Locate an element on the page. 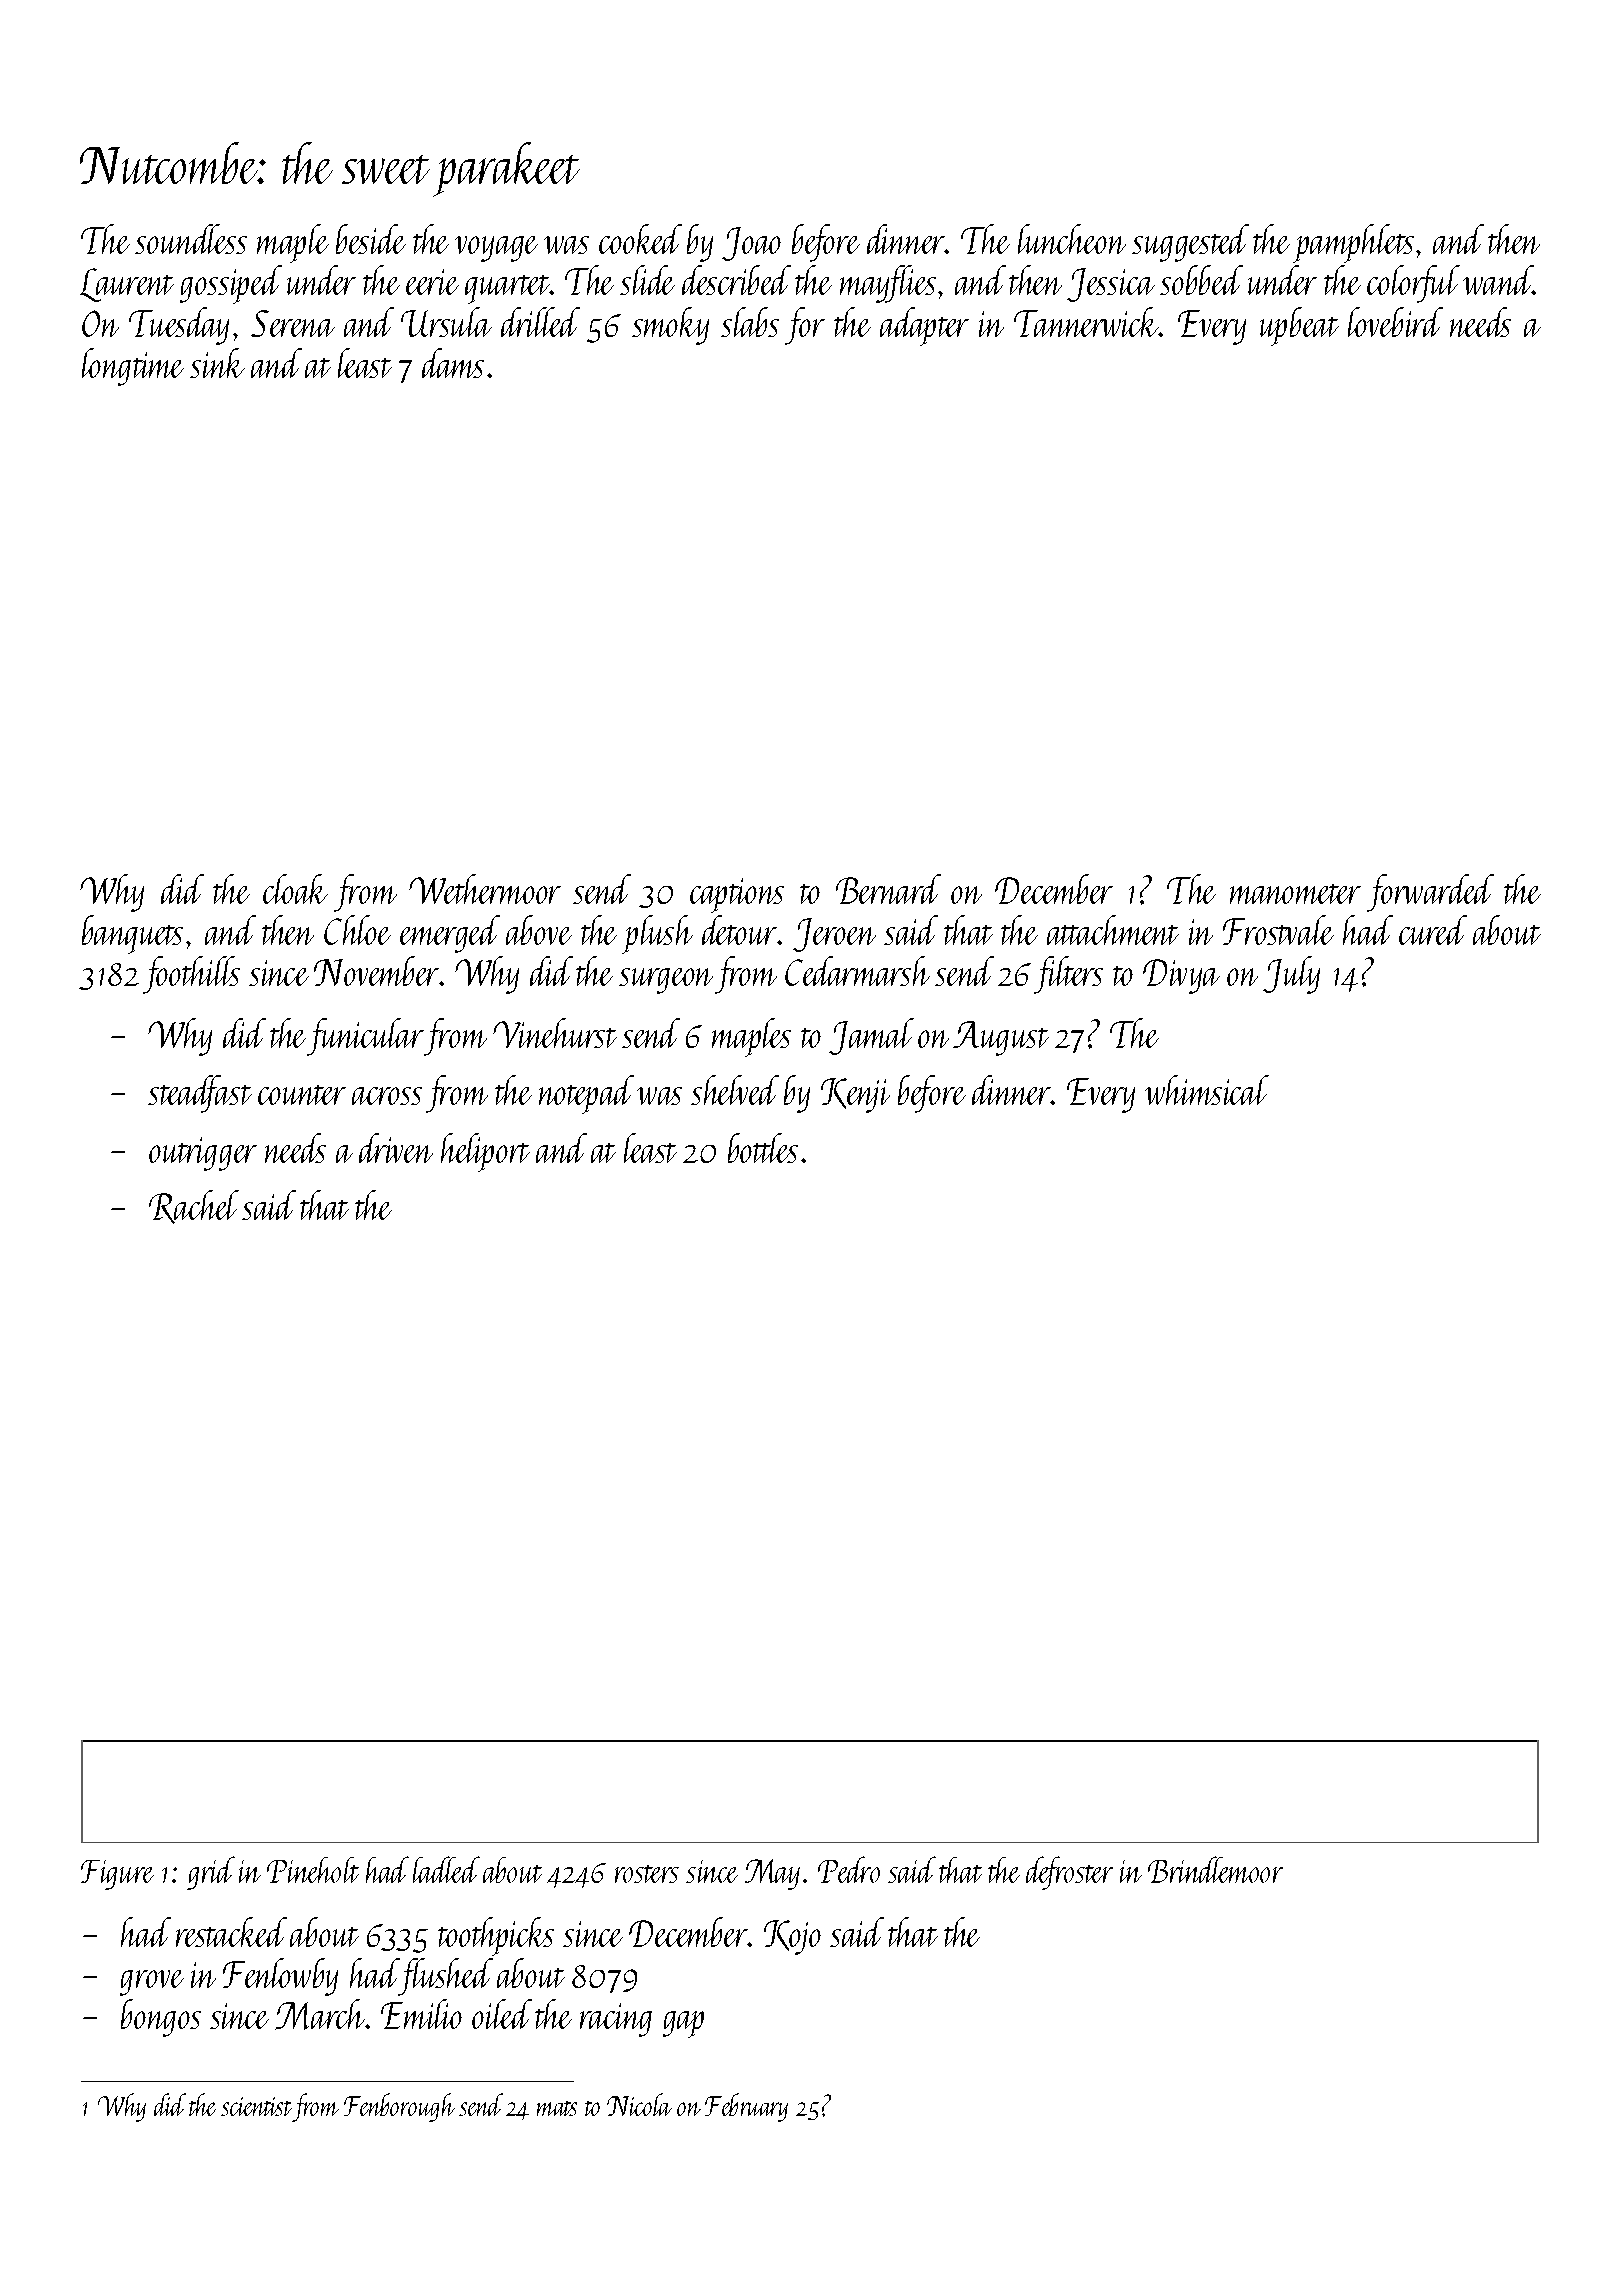 Image resolution: width=1620 pixels, height=2292 pixels. captions is located at coordinates (737, 895).
